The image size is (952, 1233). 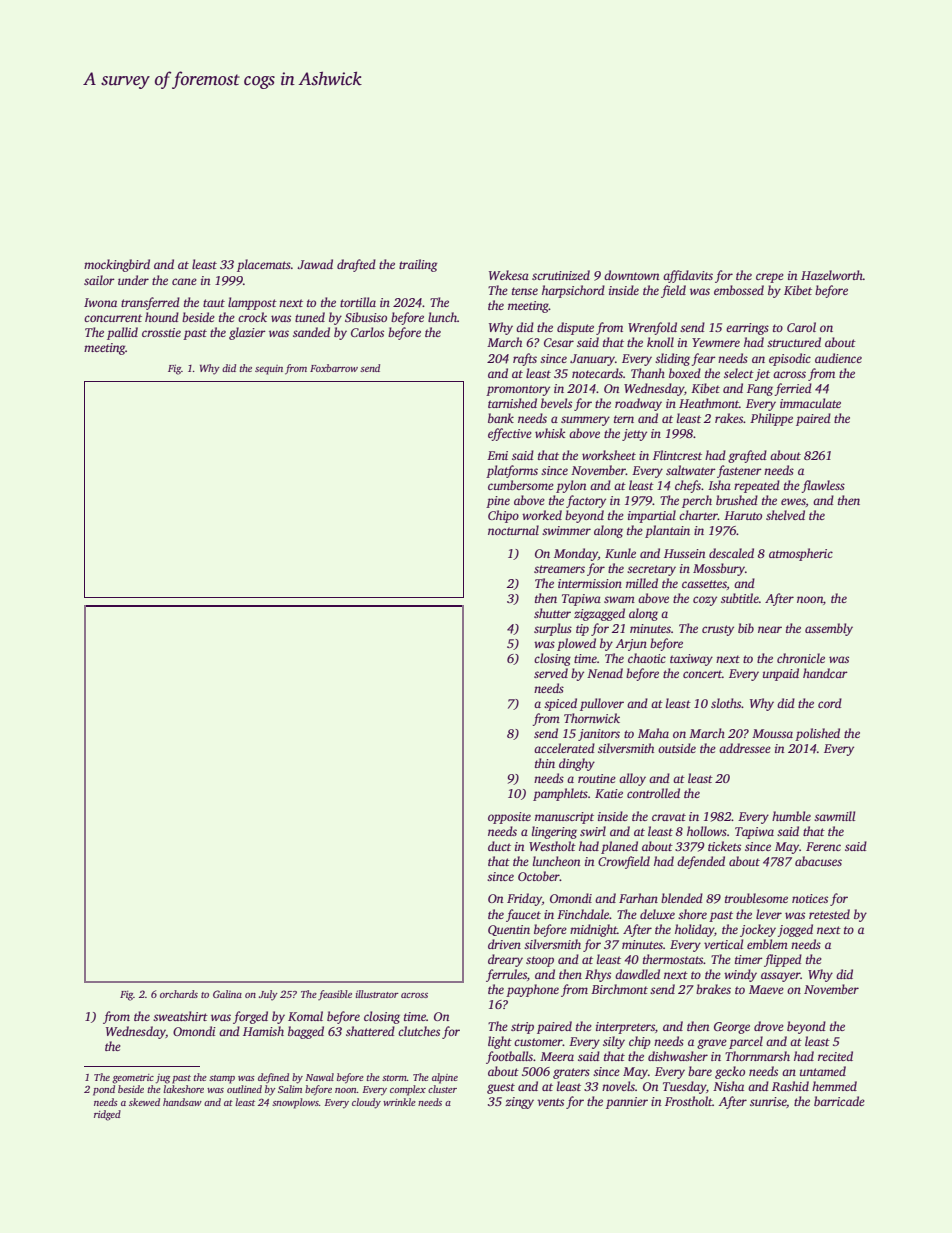 I want to click on sequin, so click(x=269, y=370).
